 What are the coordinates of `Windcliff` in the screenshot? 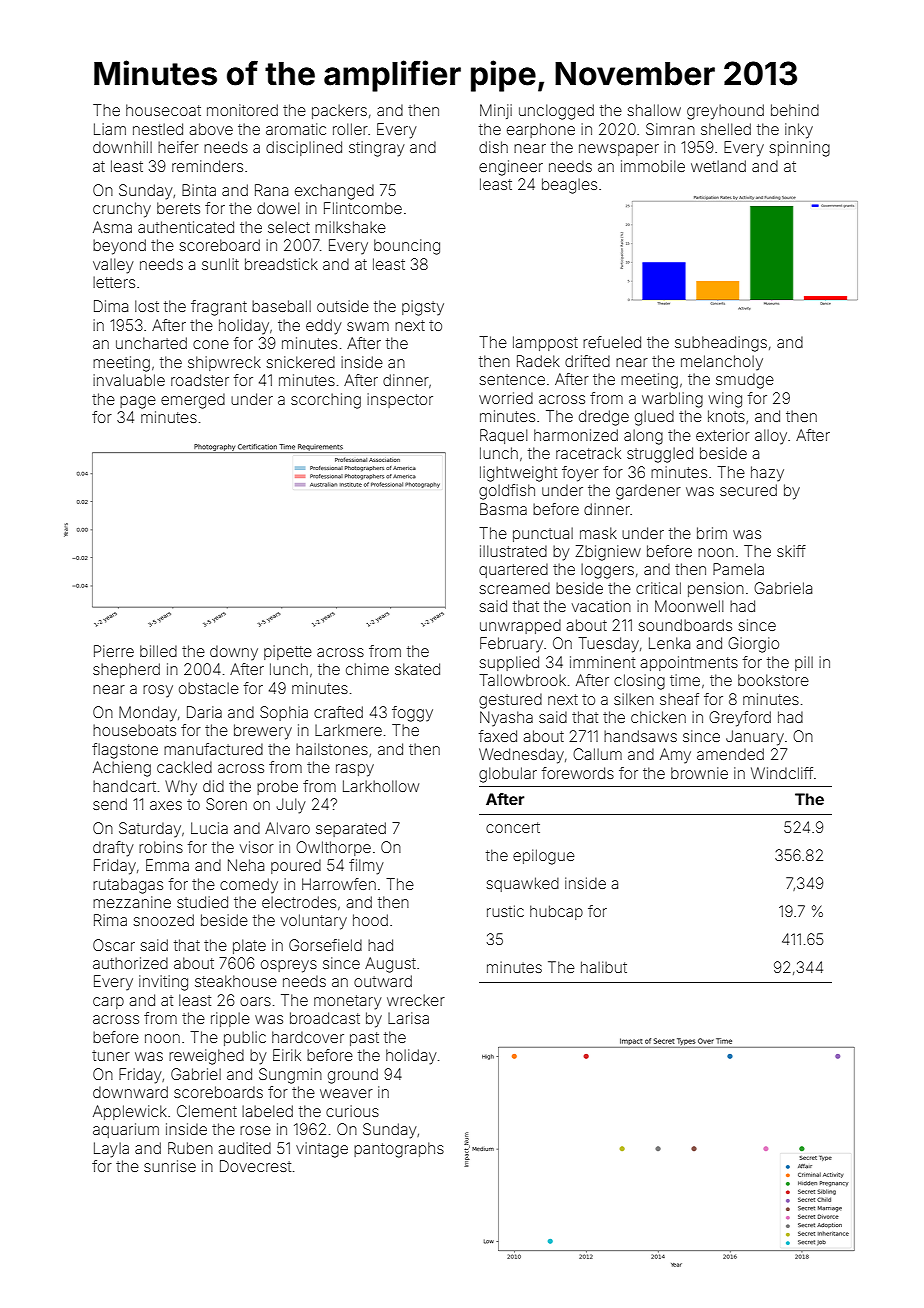 It's located at (782, 773).
